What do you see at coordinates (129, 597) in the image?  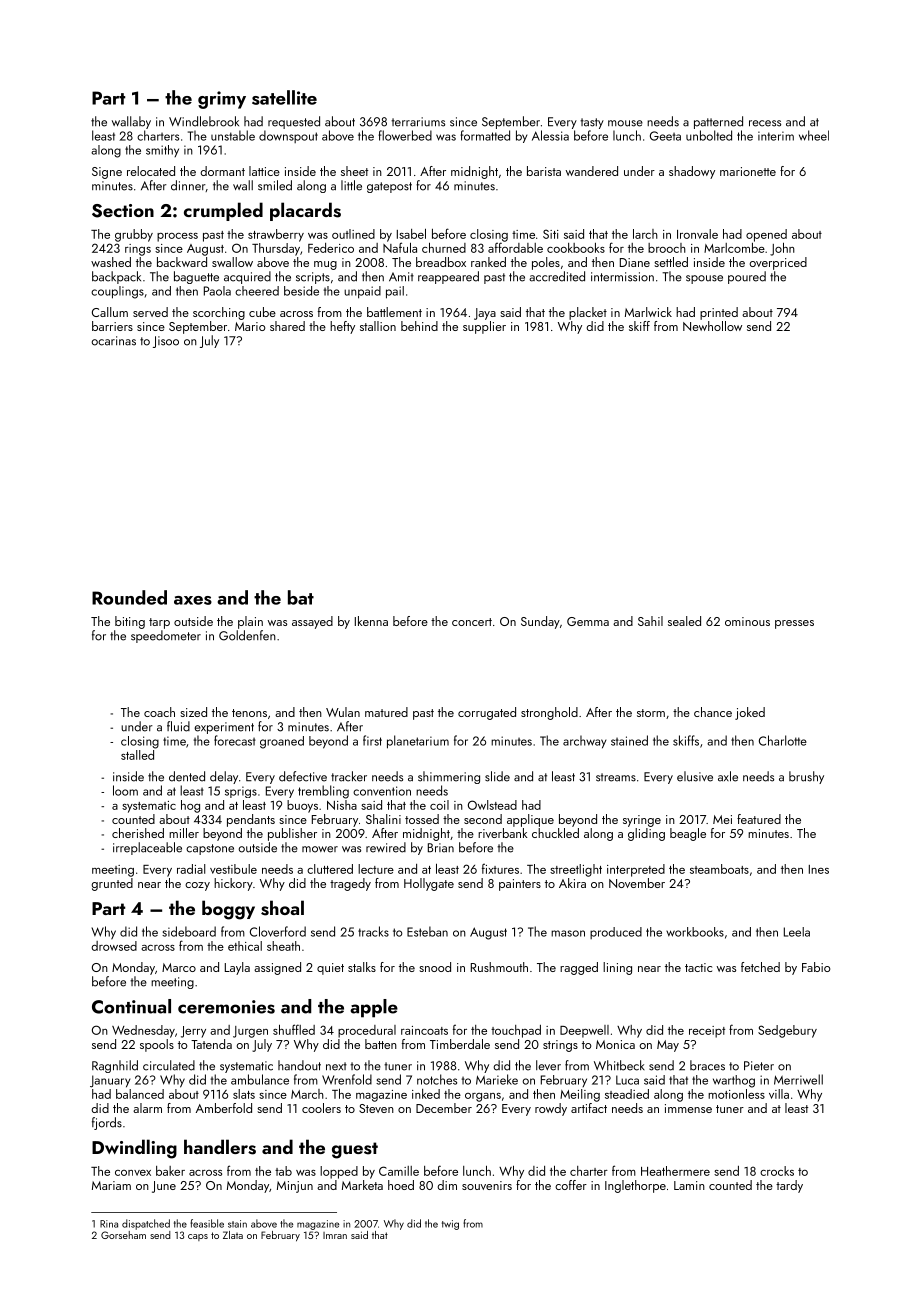 I see `Rounded` at bounding box center [129, 597].
